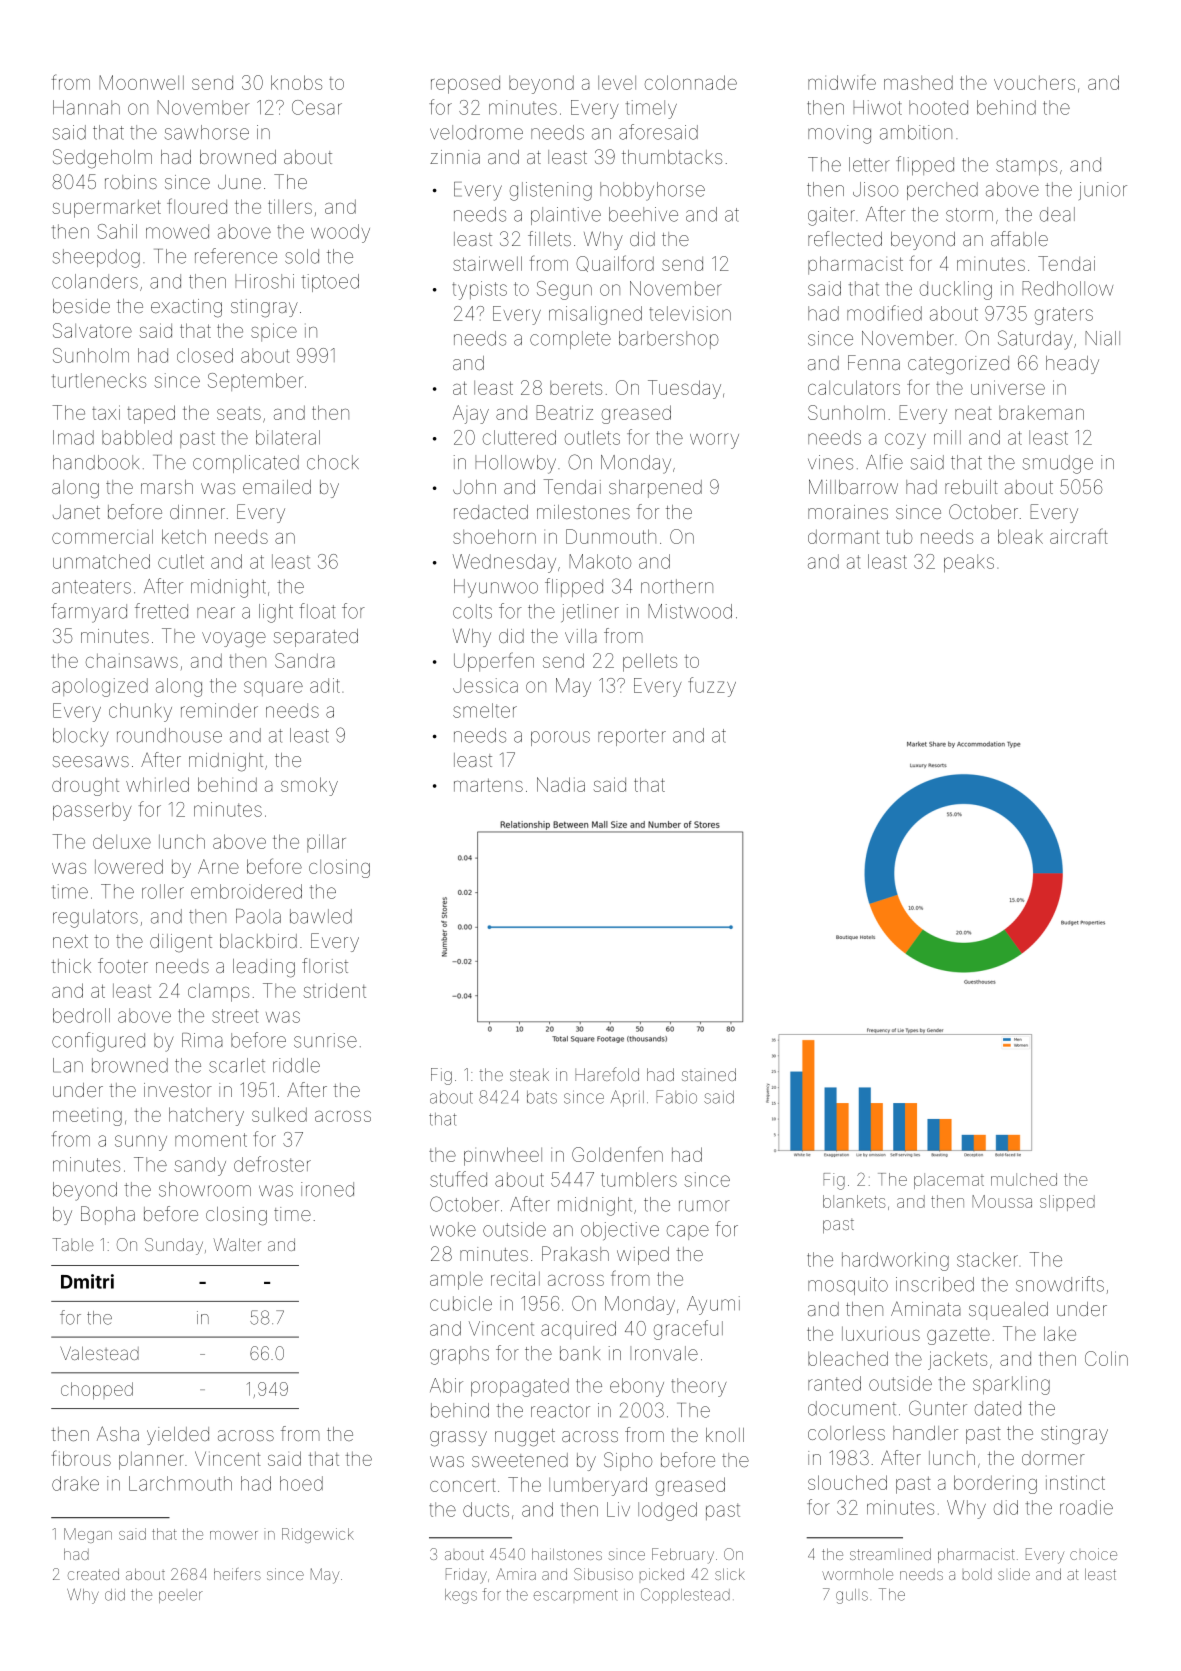 Image resolution: width=1181 pixels, height=1671 pixels. Describe the element at coordinates (714, 441) in the screenshot. I see `worry` at that location.
